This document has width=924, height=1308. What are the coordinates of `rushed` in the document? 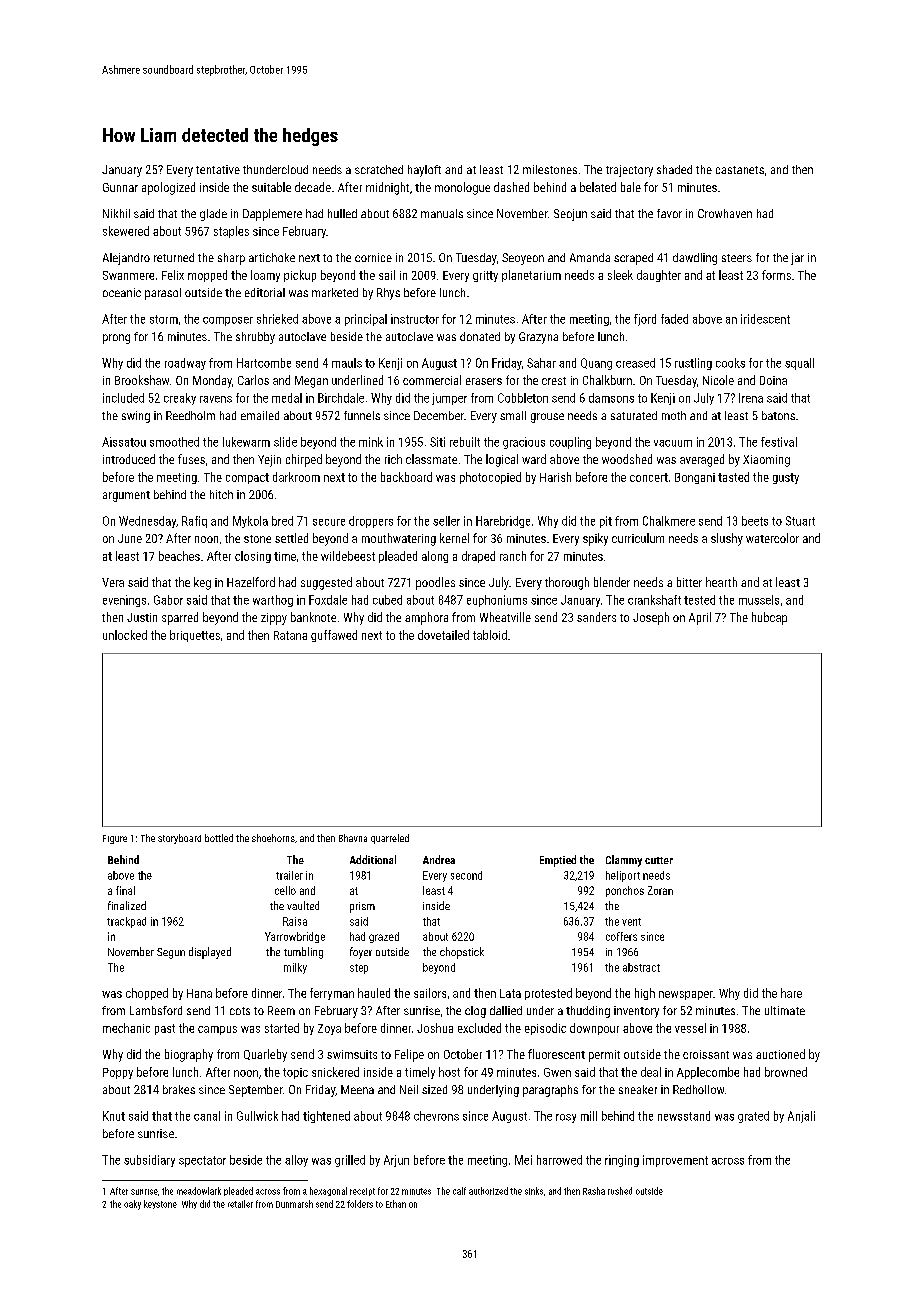 It's located at (620, 1191).
